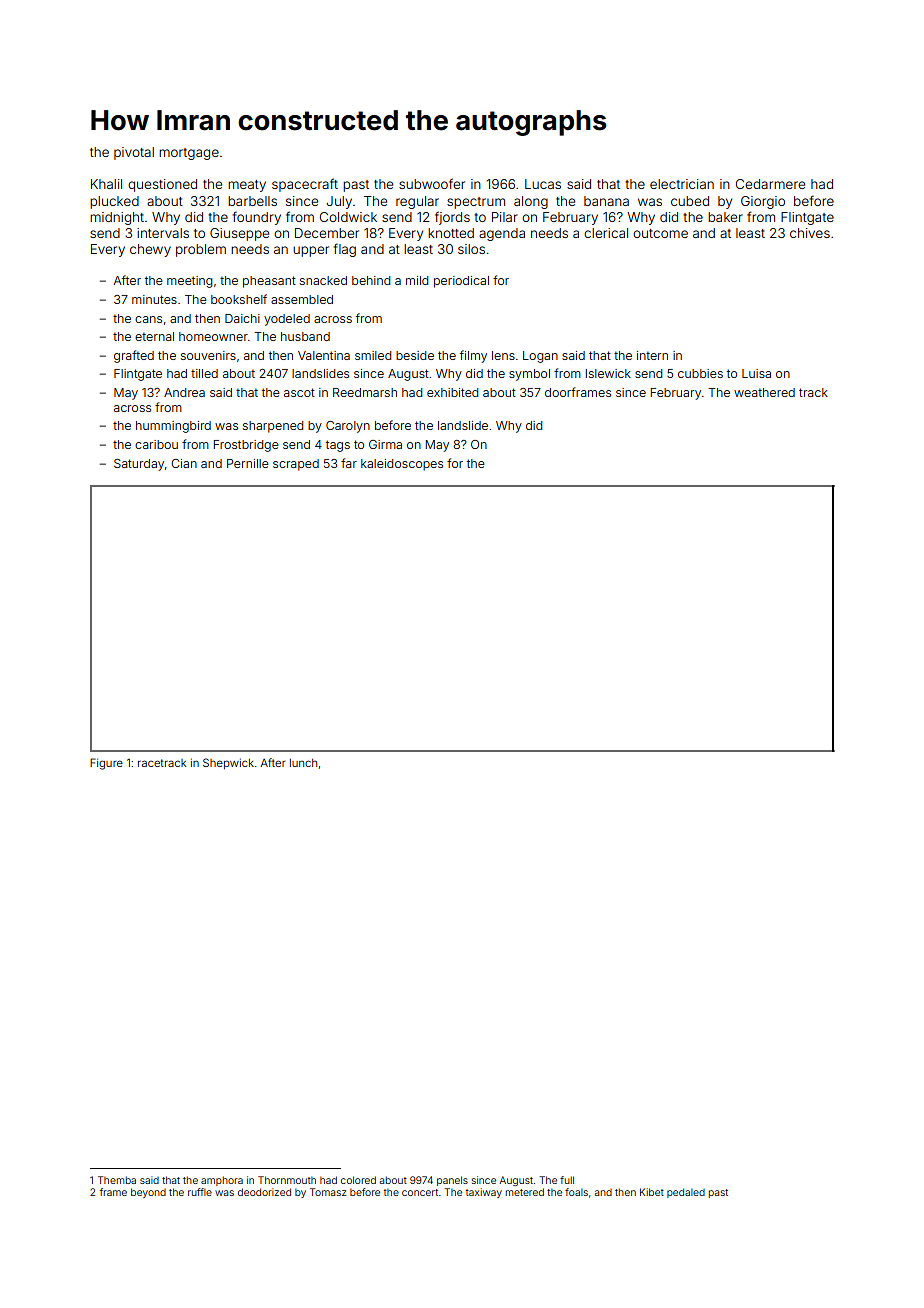  I want to click on pivotal, so click(134, 153).
